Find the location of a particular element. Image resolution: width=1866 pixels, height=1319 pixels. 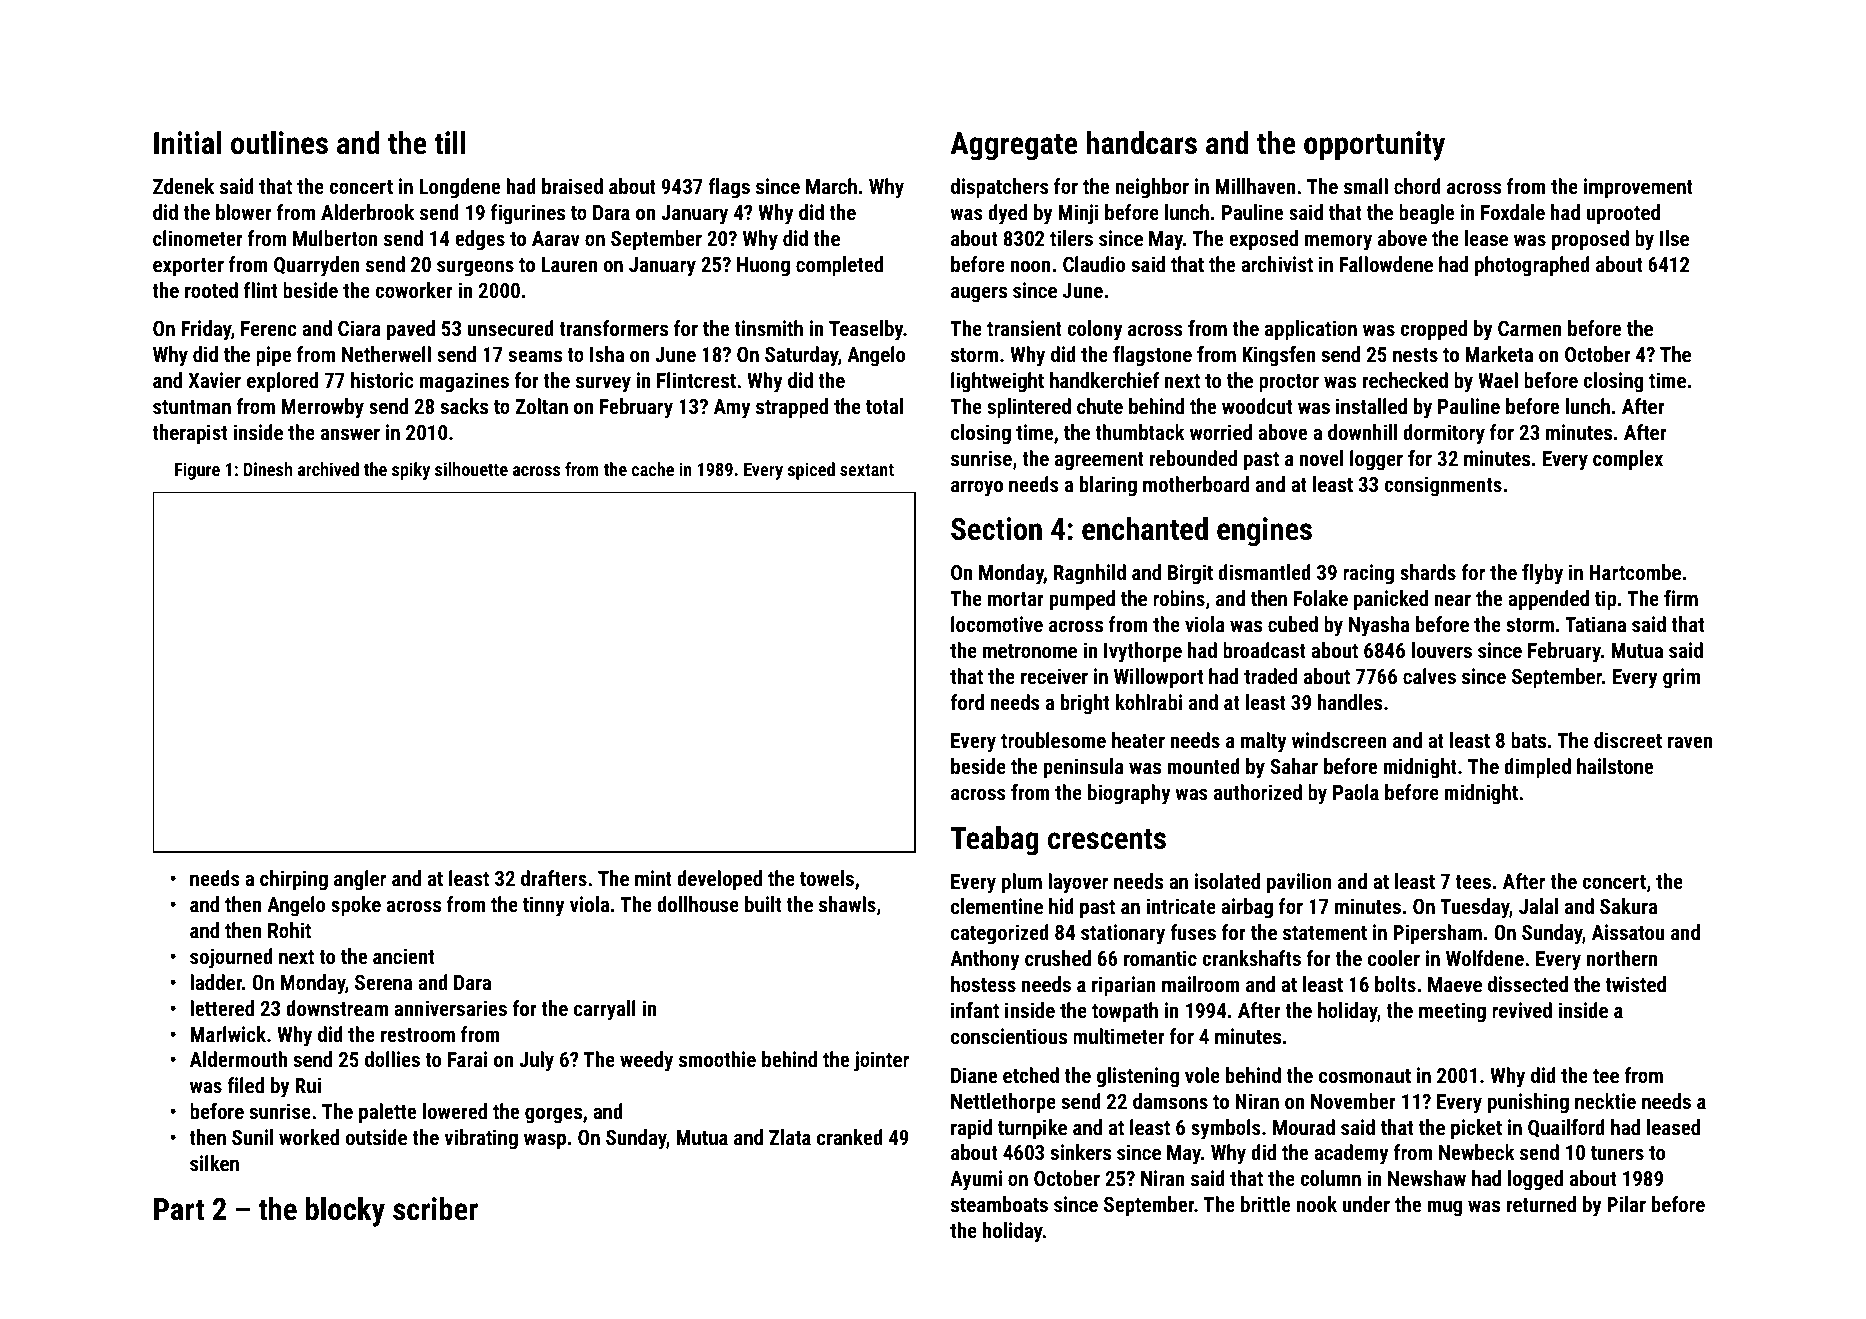

Figure is located at coordinates (197, 471).
